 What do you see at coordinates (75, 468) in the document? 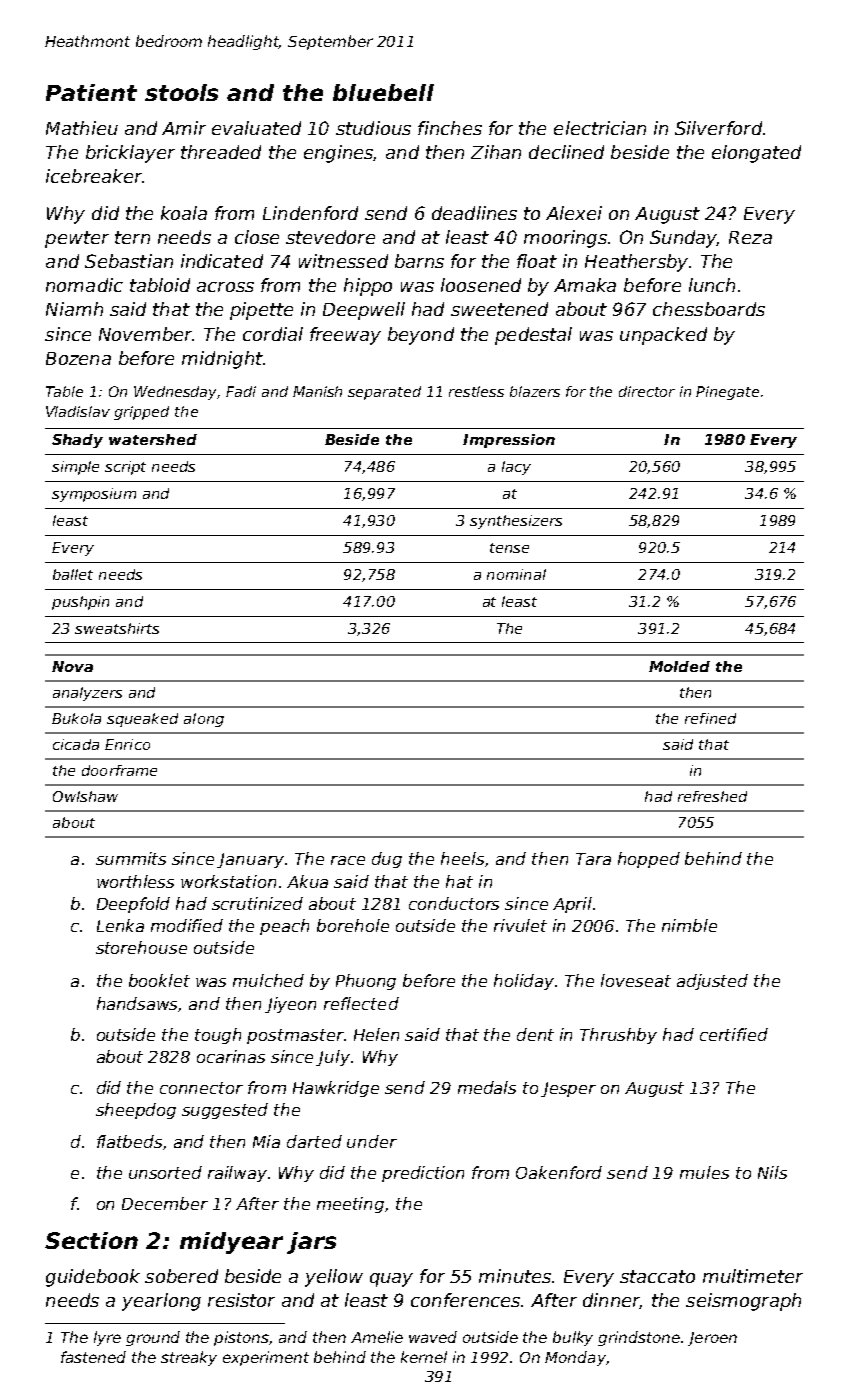
I see `simple` at bounding box center [75, 468].
